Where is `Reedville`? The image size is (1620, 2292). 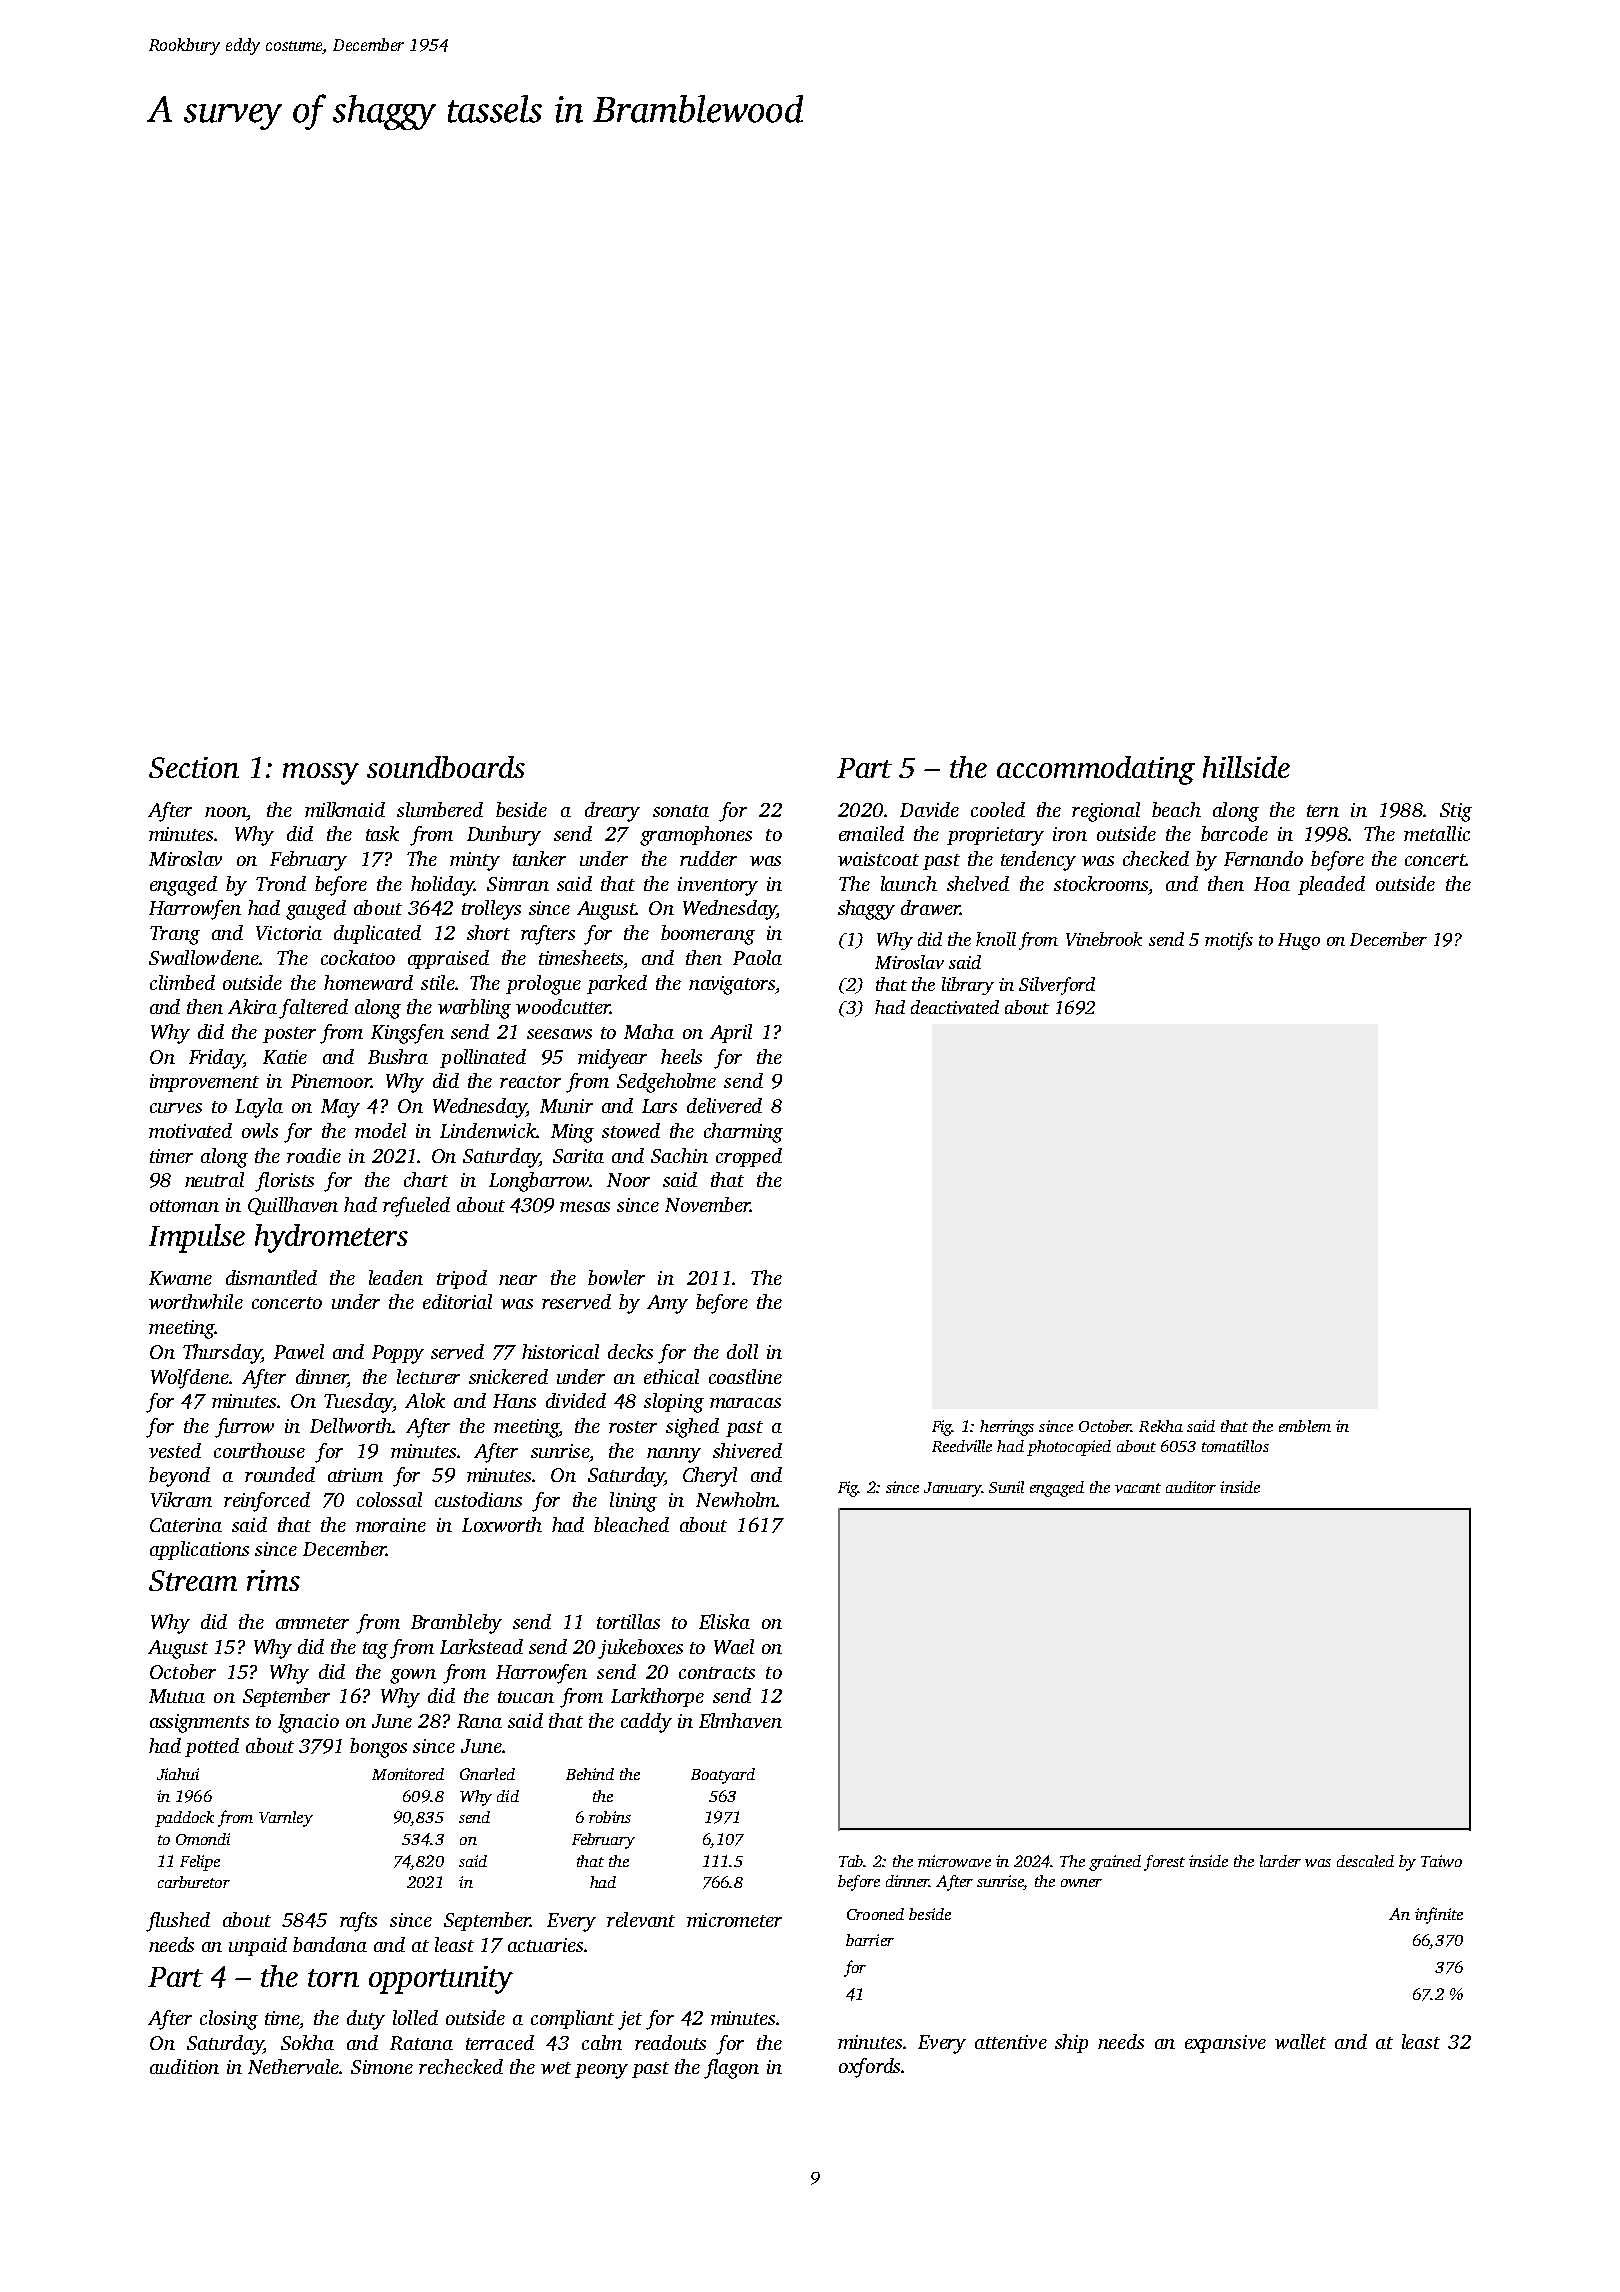
Reedville is located at coordinates (962, 1446).
